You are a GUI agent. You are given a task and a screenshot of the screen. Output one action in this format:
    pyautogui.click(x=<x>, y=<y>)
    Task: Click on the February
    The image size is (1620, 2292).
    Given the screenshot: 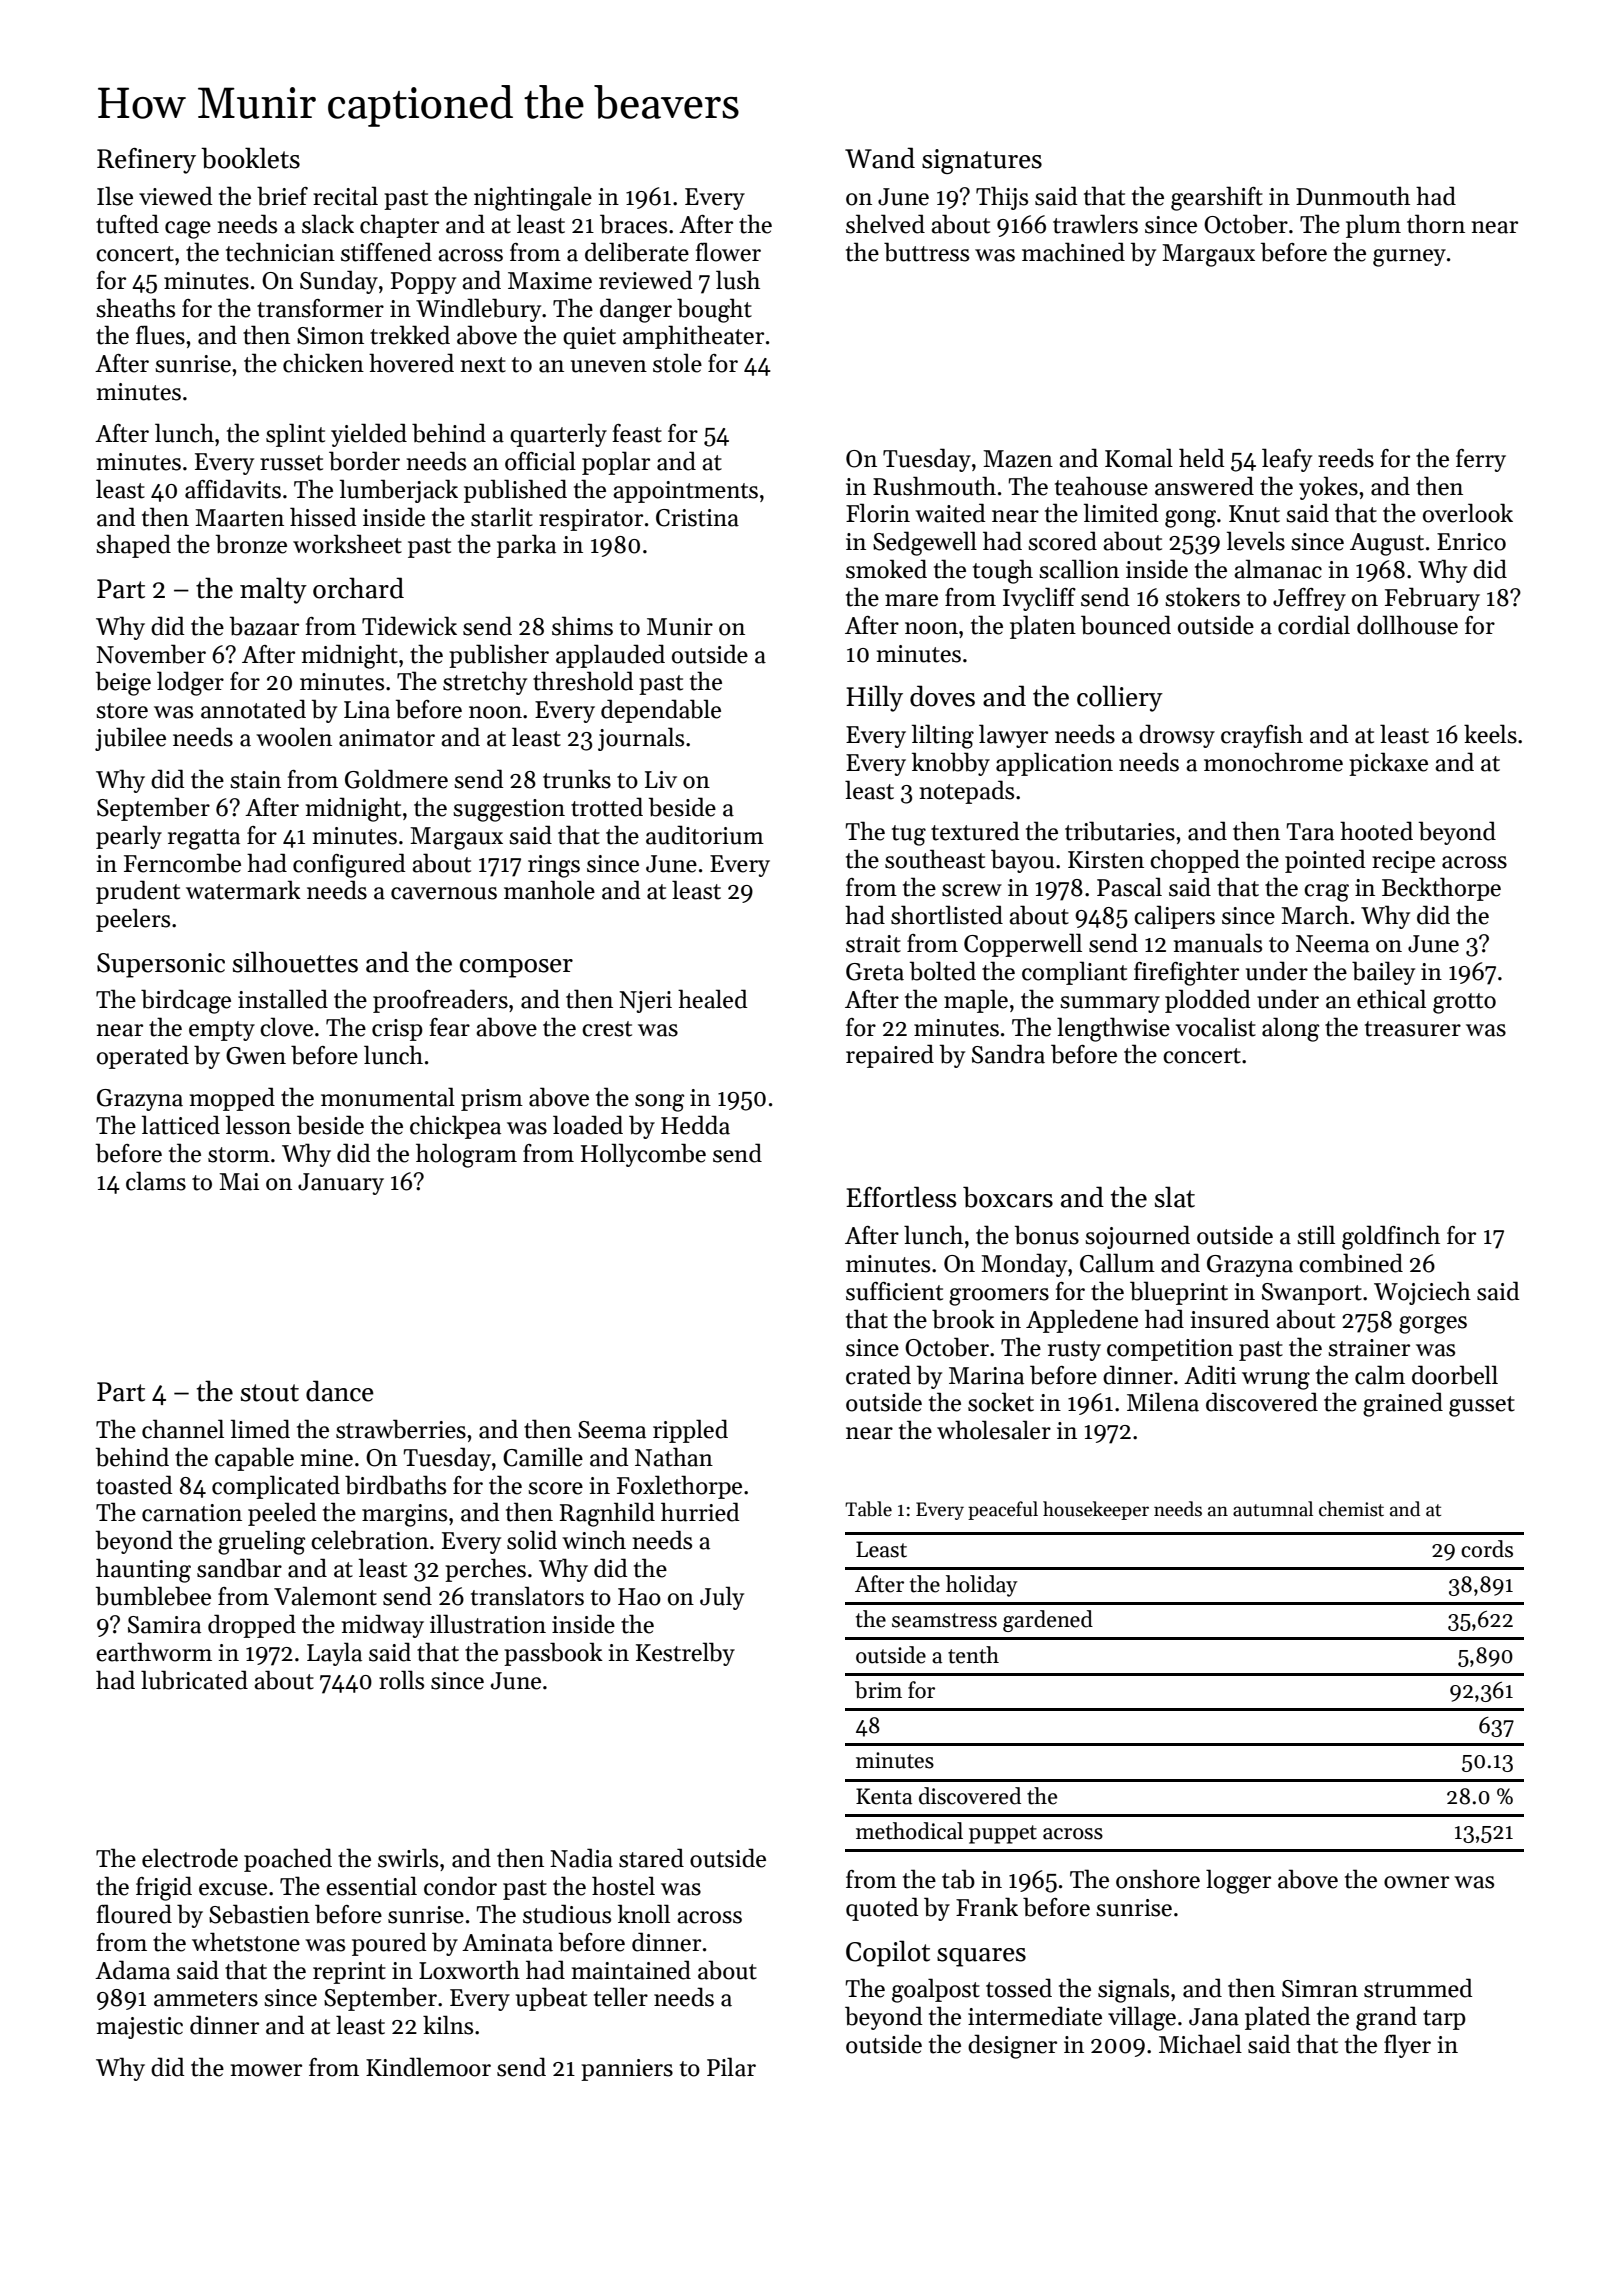 What is the action you would take?
    pyautogui.click(x=1432, y=599)
